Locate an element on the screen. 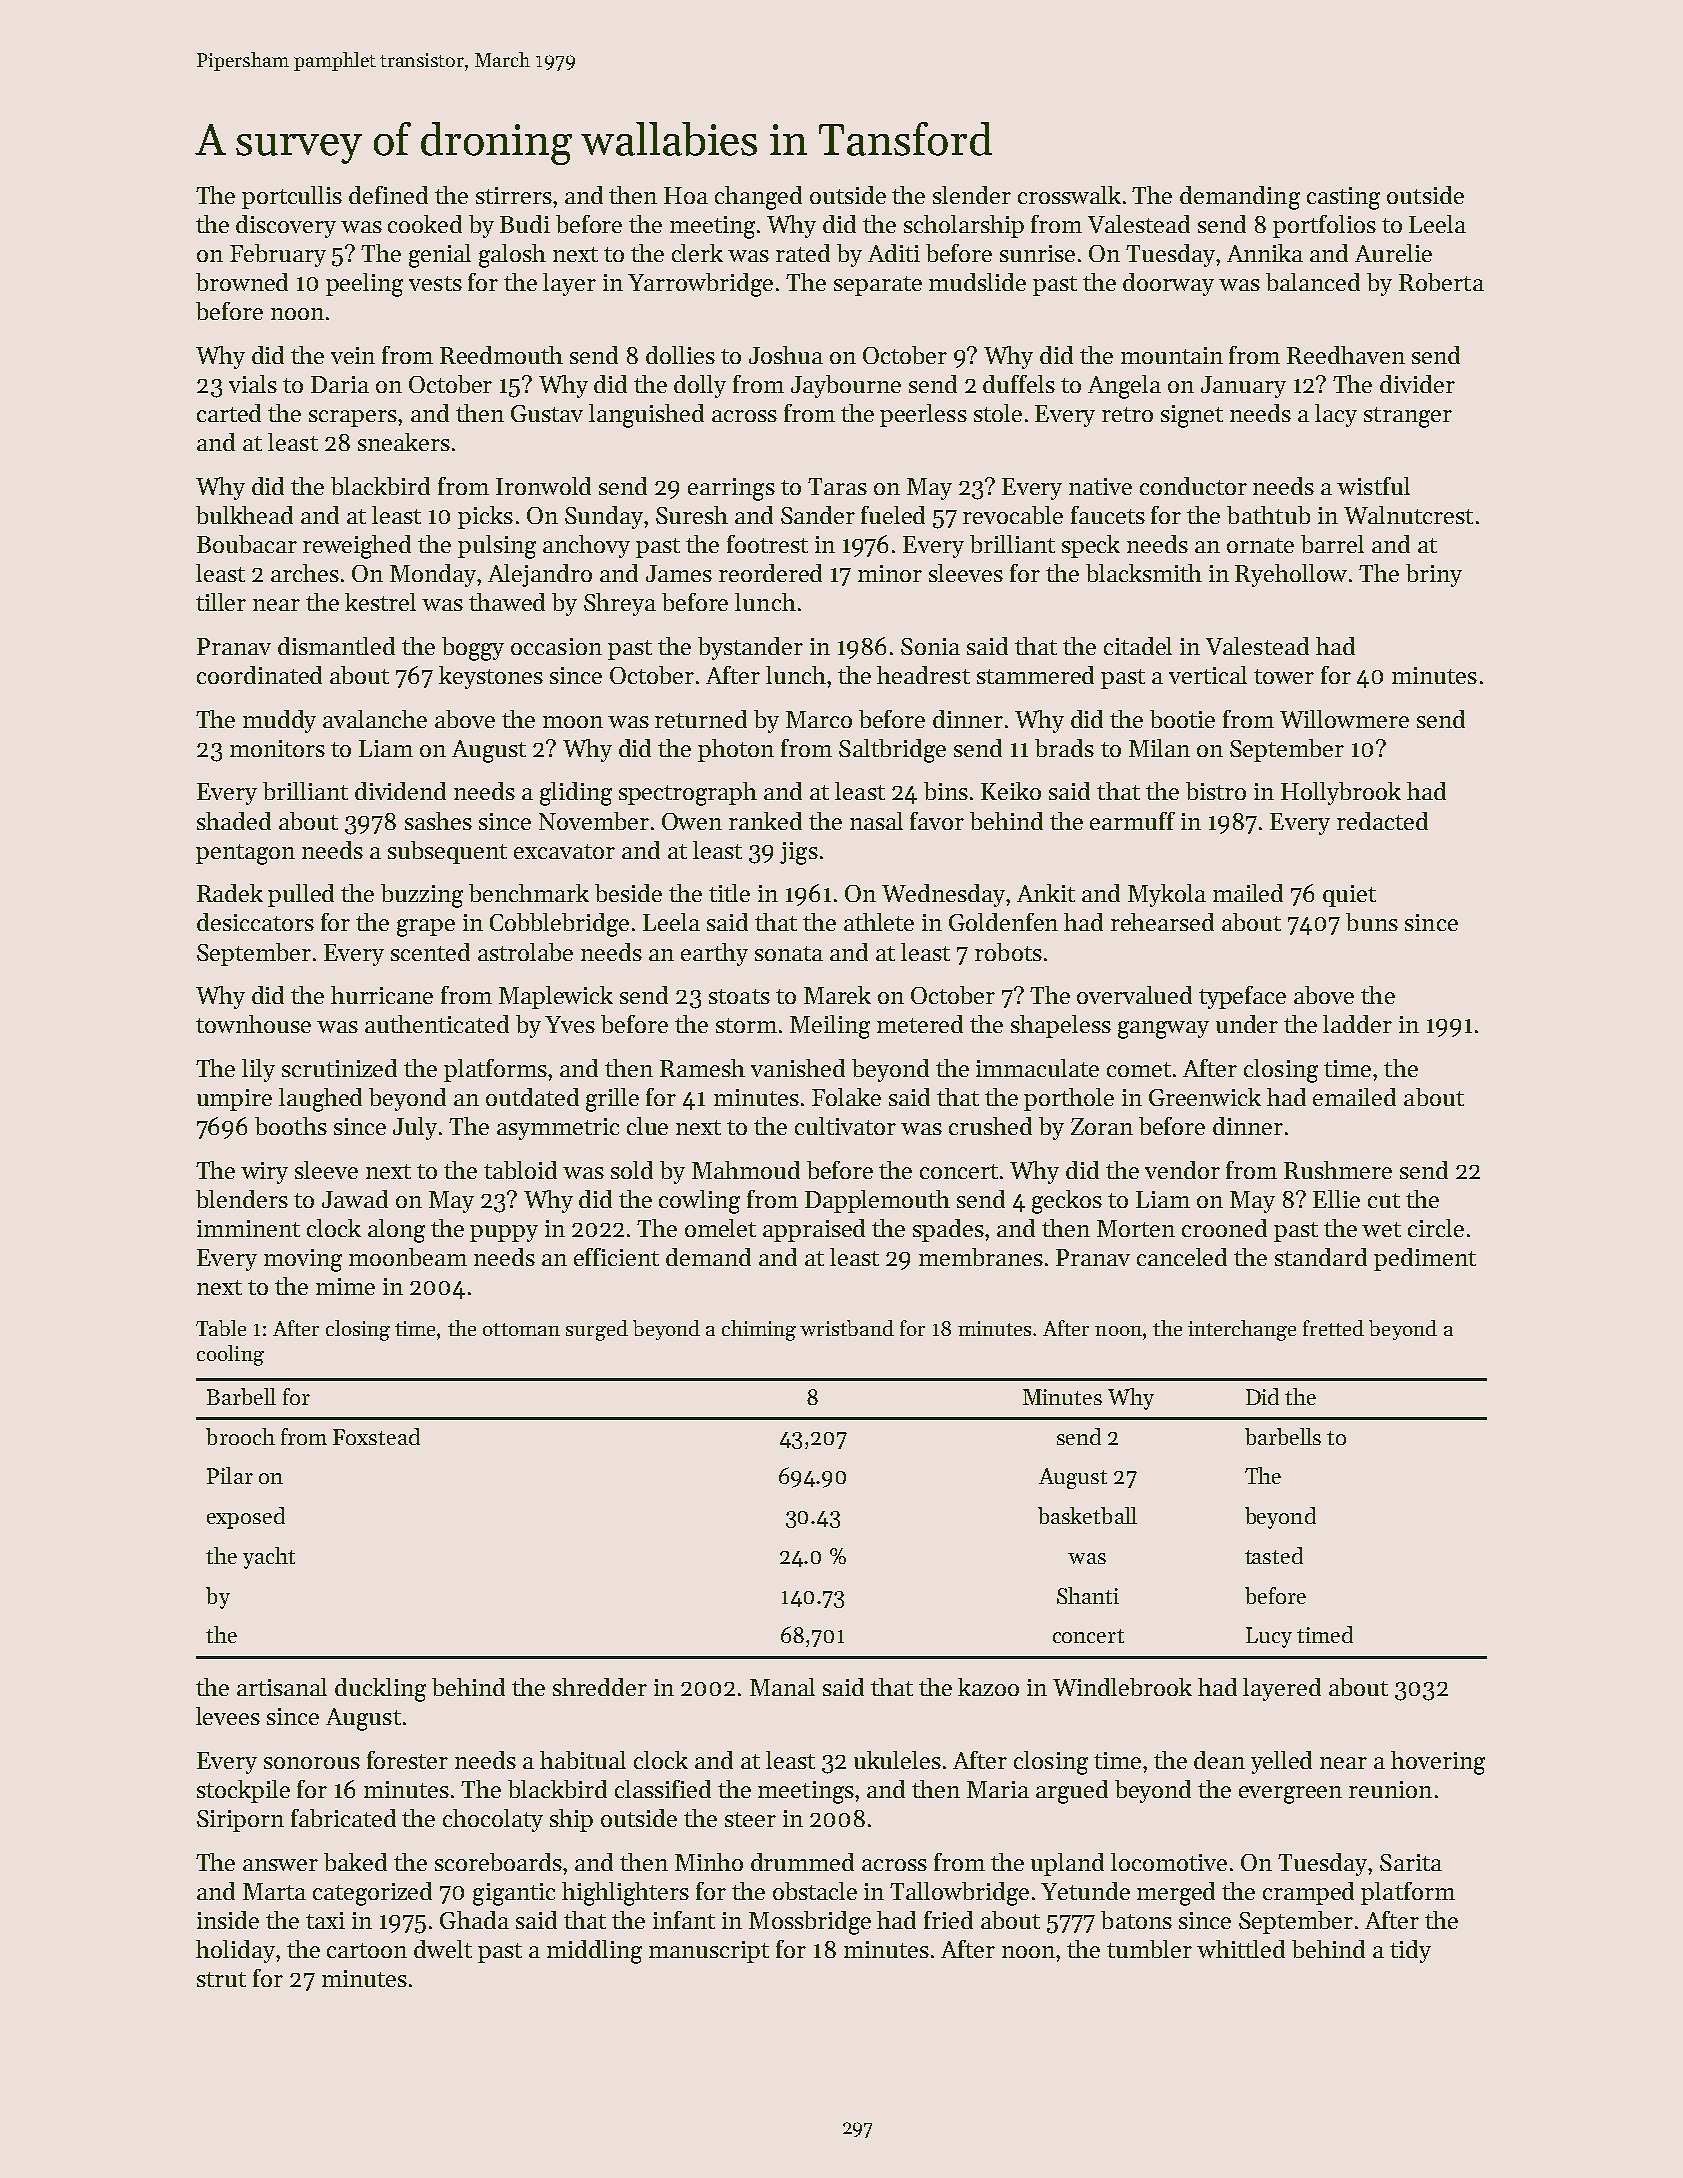  changed is located at coordinates (758, 198).
